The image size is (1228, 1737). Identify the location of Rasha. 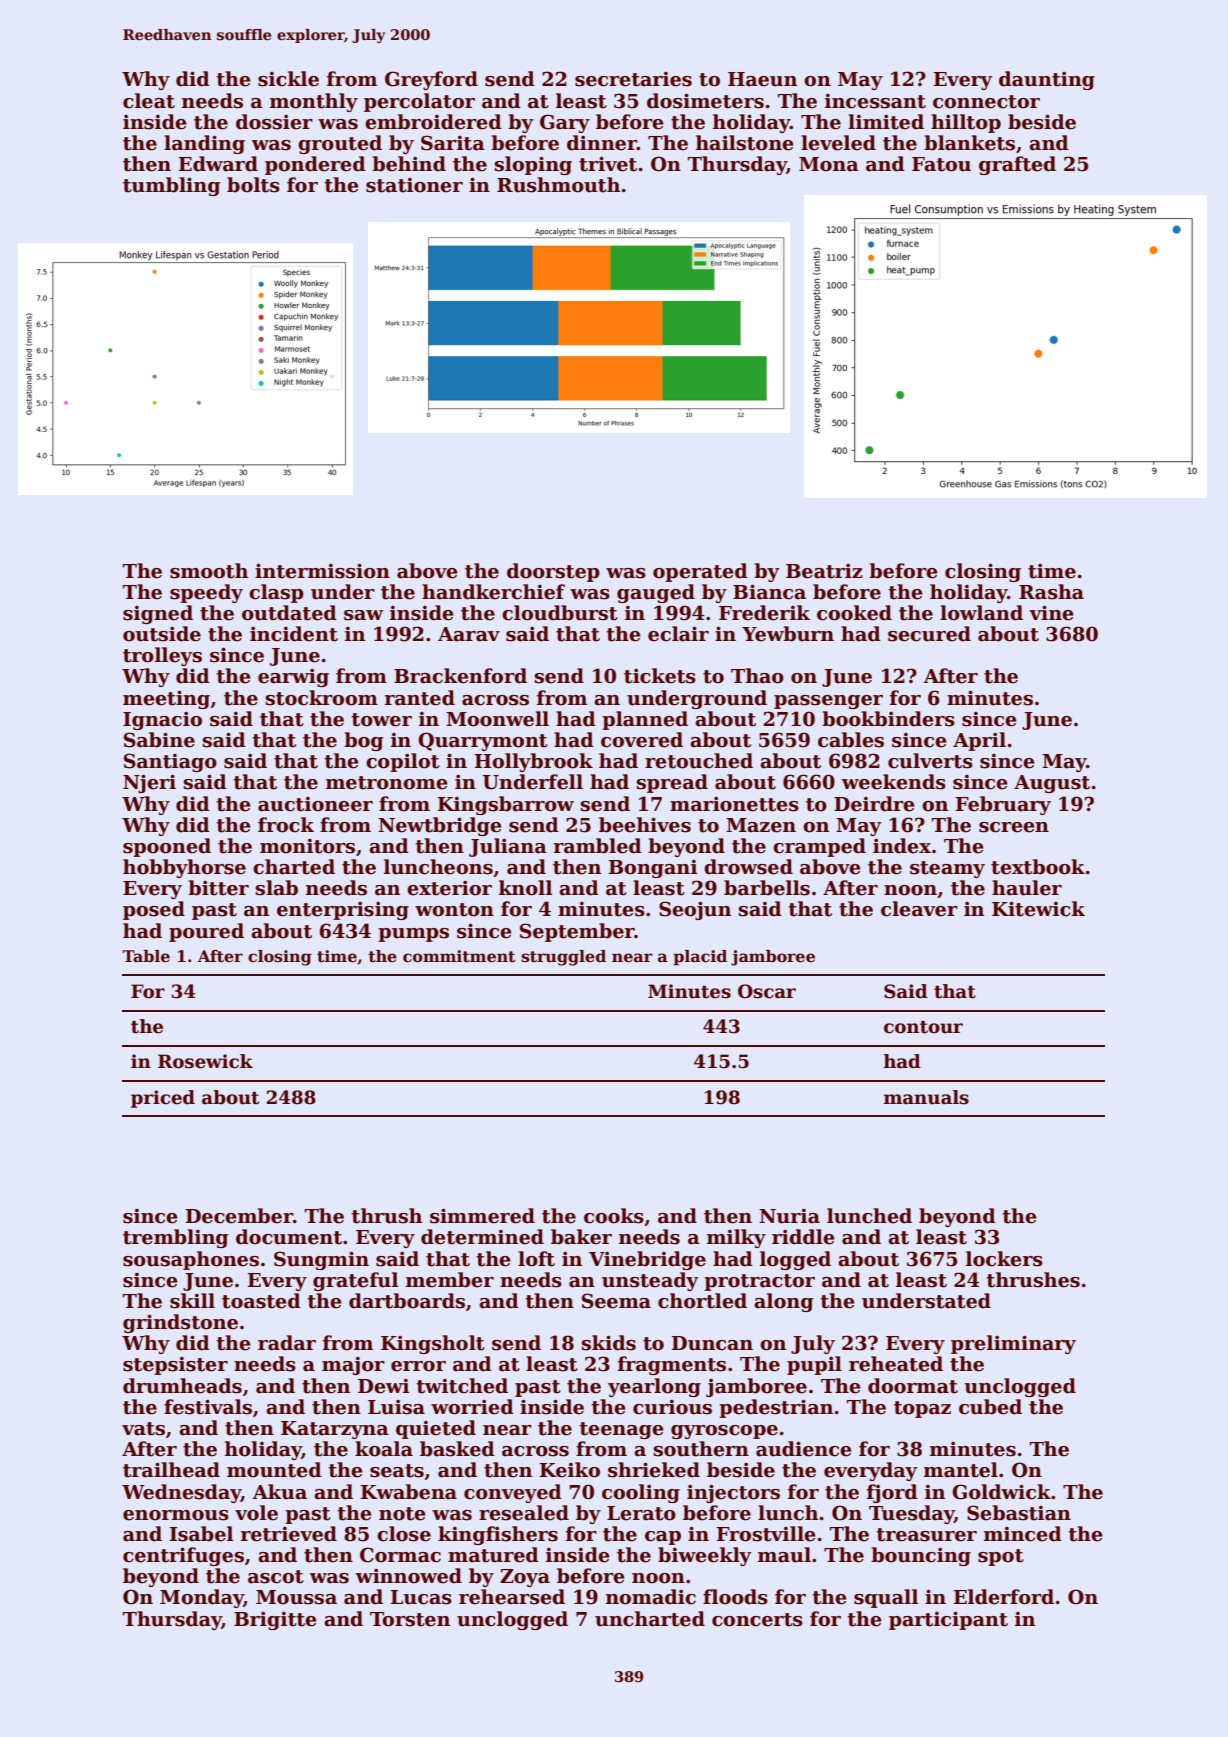
(1051, 592).
